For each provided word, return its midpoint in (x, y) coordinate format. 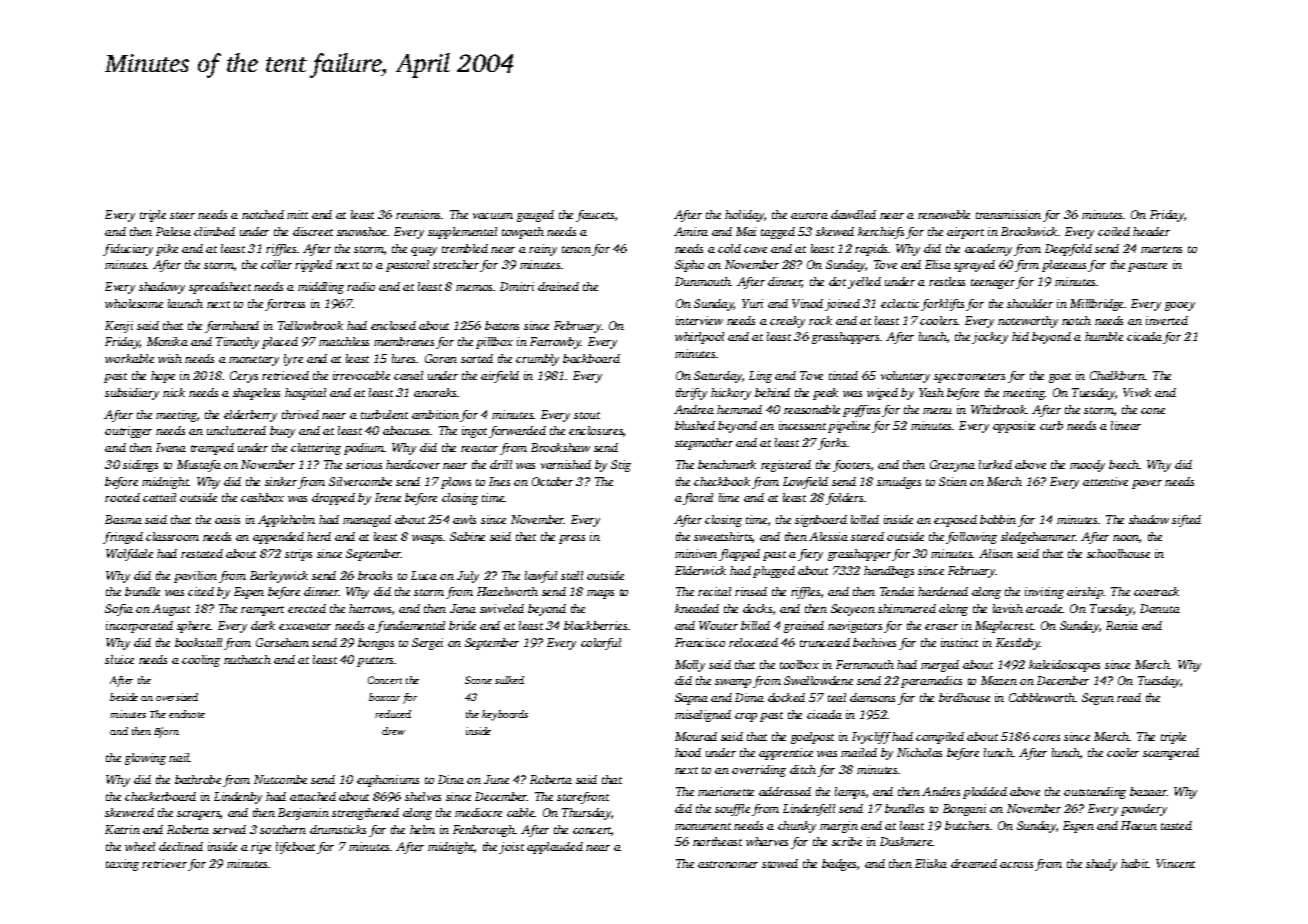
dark (263, 625)
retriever (164, 863)
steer (182, 215)
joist (511, 848)
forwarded (517, 432)
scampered (1171, 754)
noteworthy (1028, 322)
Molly (690, 666)
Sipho (689, 266)
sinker (281, 481)
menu (937, 411)
